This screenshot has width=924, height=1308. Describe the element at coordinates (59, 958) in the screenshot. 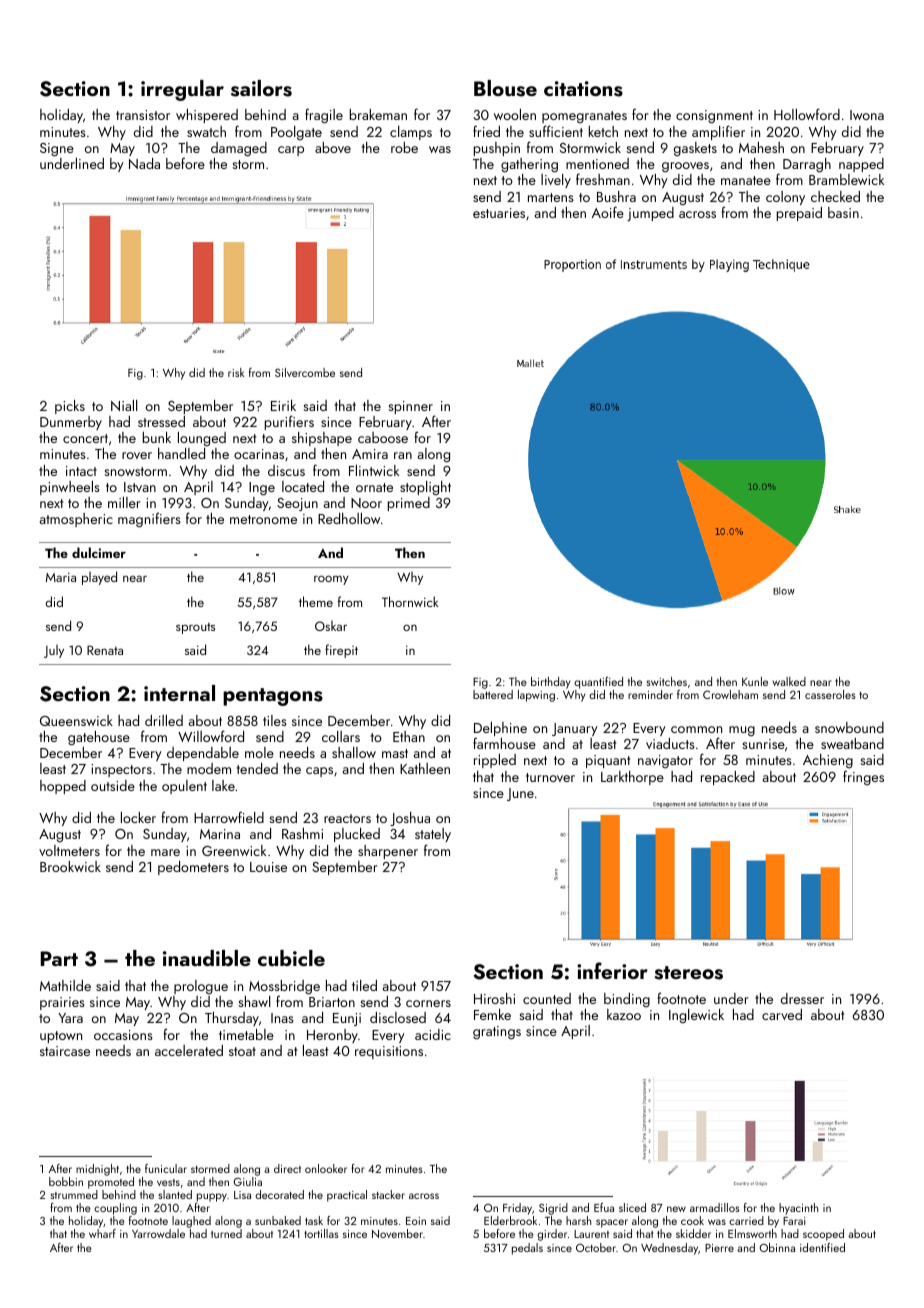

I see `Part` at that location.
